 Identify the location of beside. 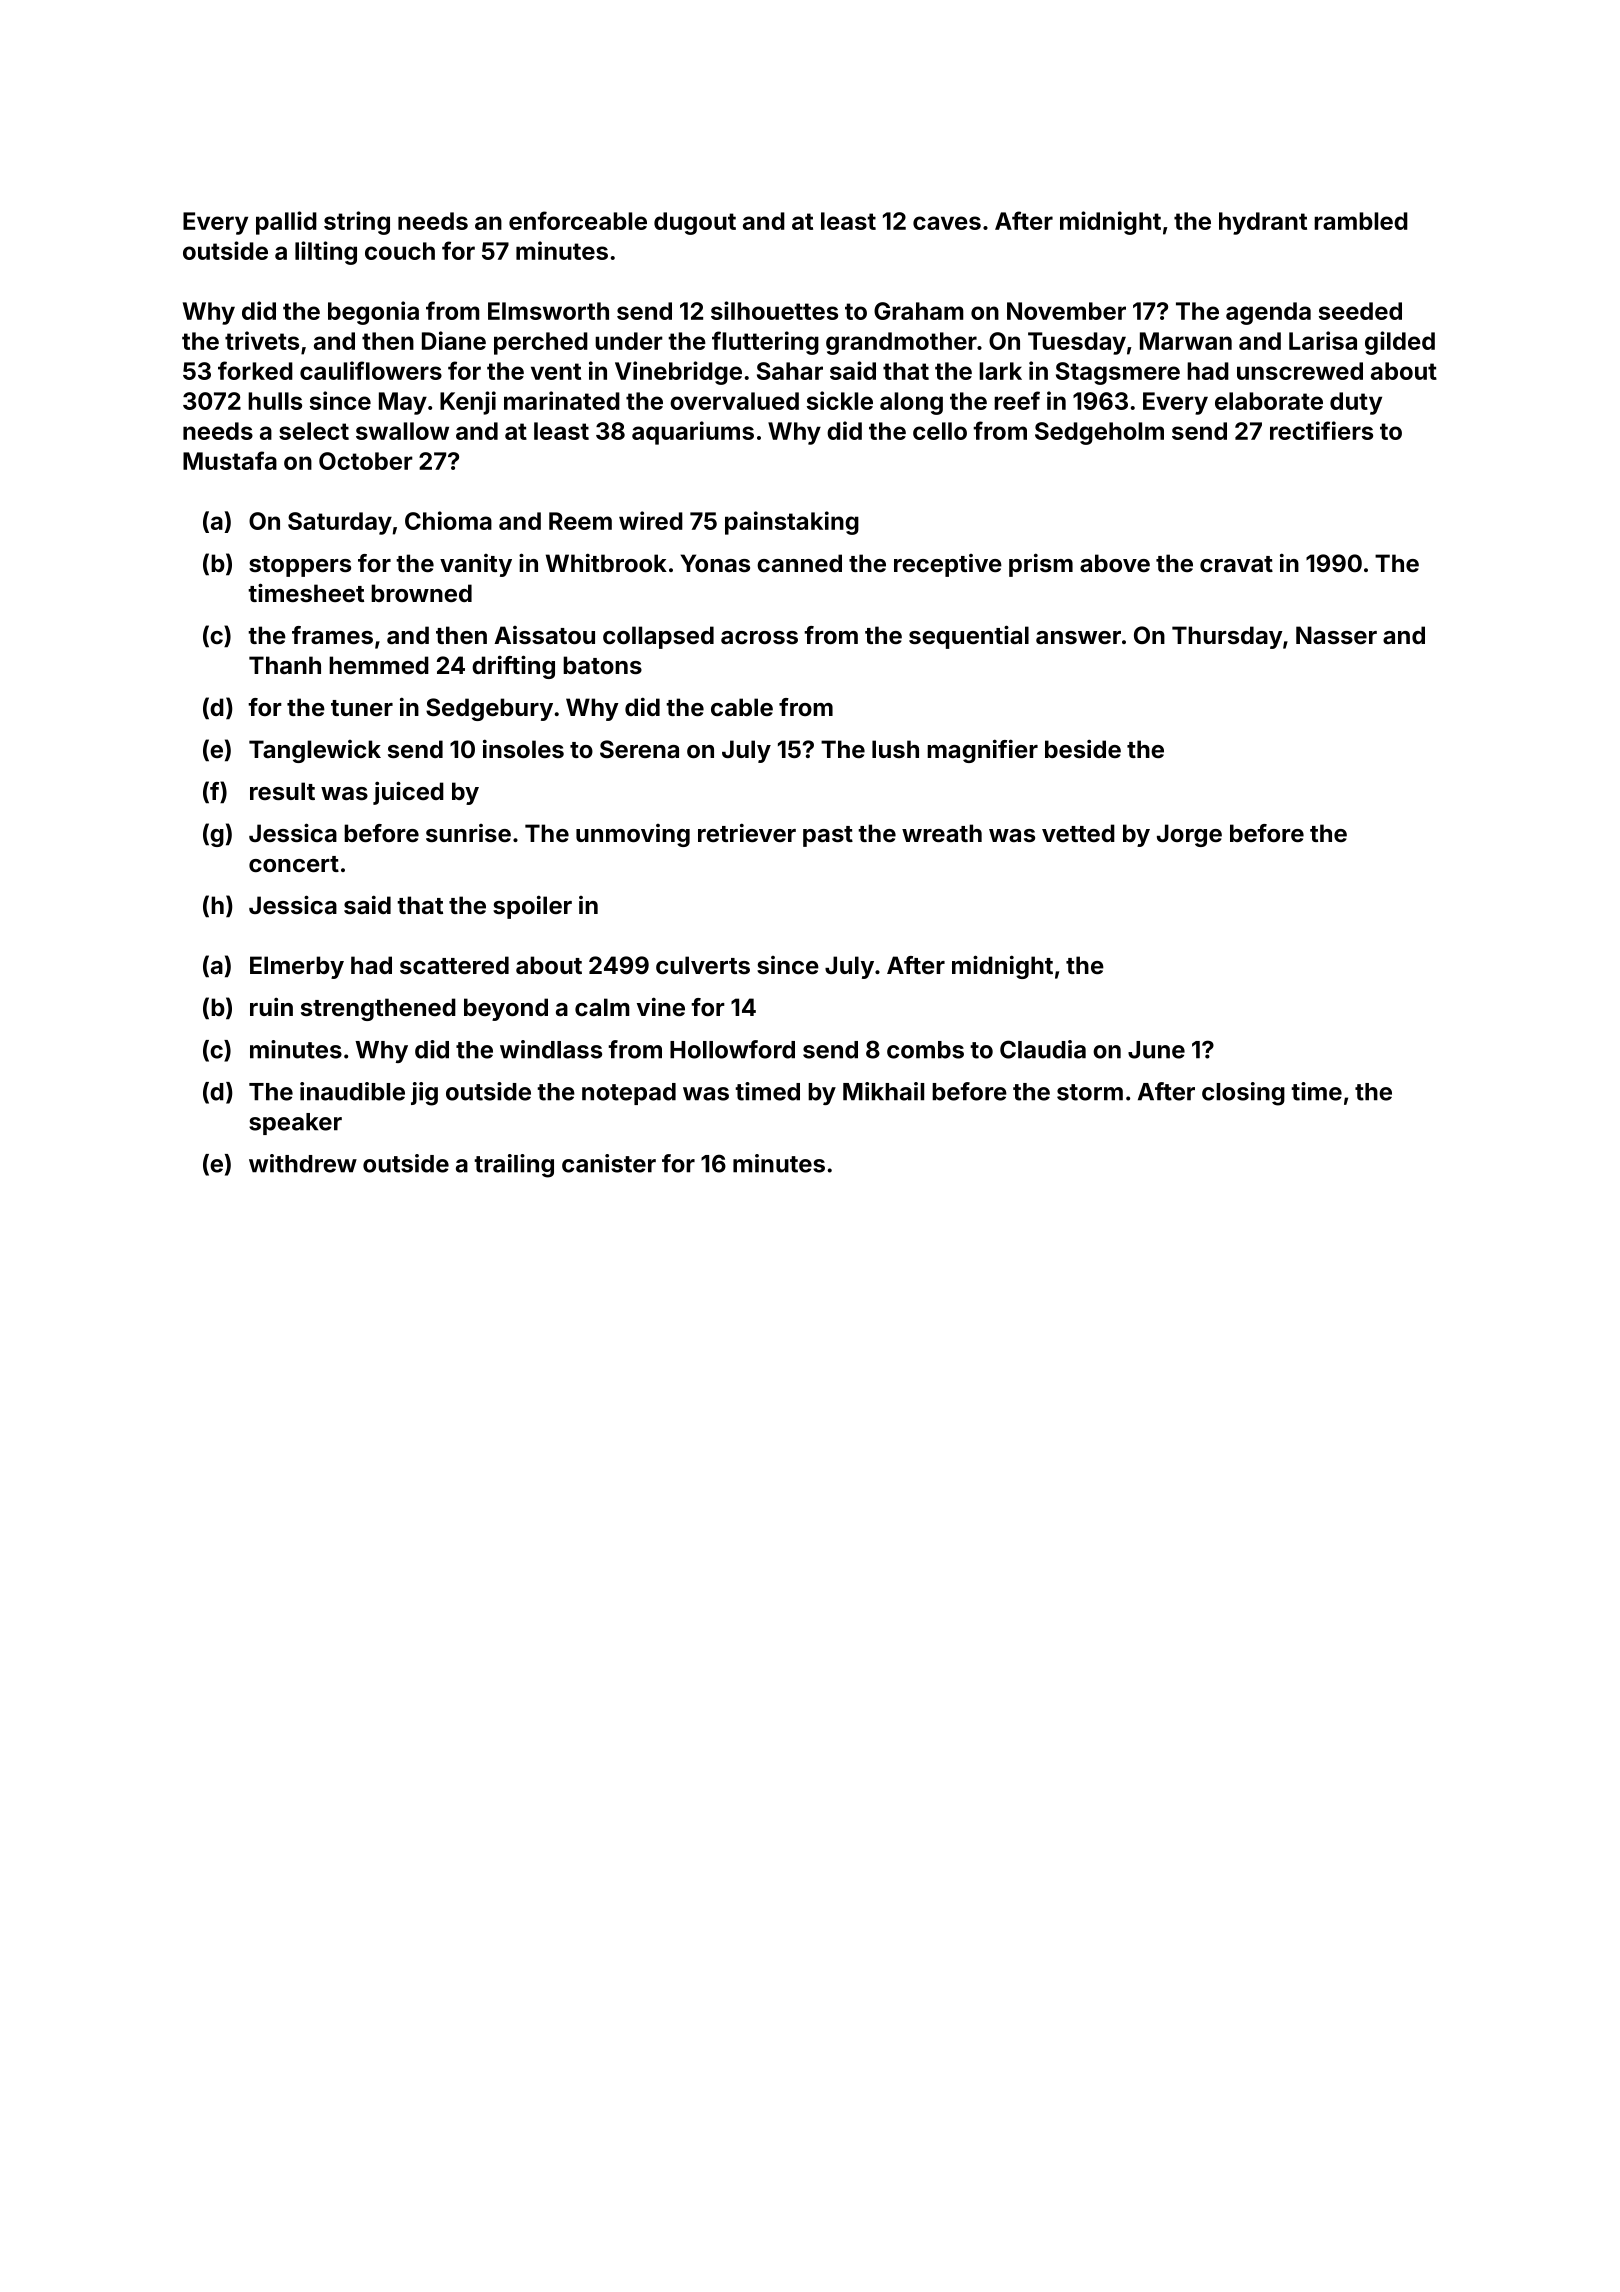
(1083, 748).
